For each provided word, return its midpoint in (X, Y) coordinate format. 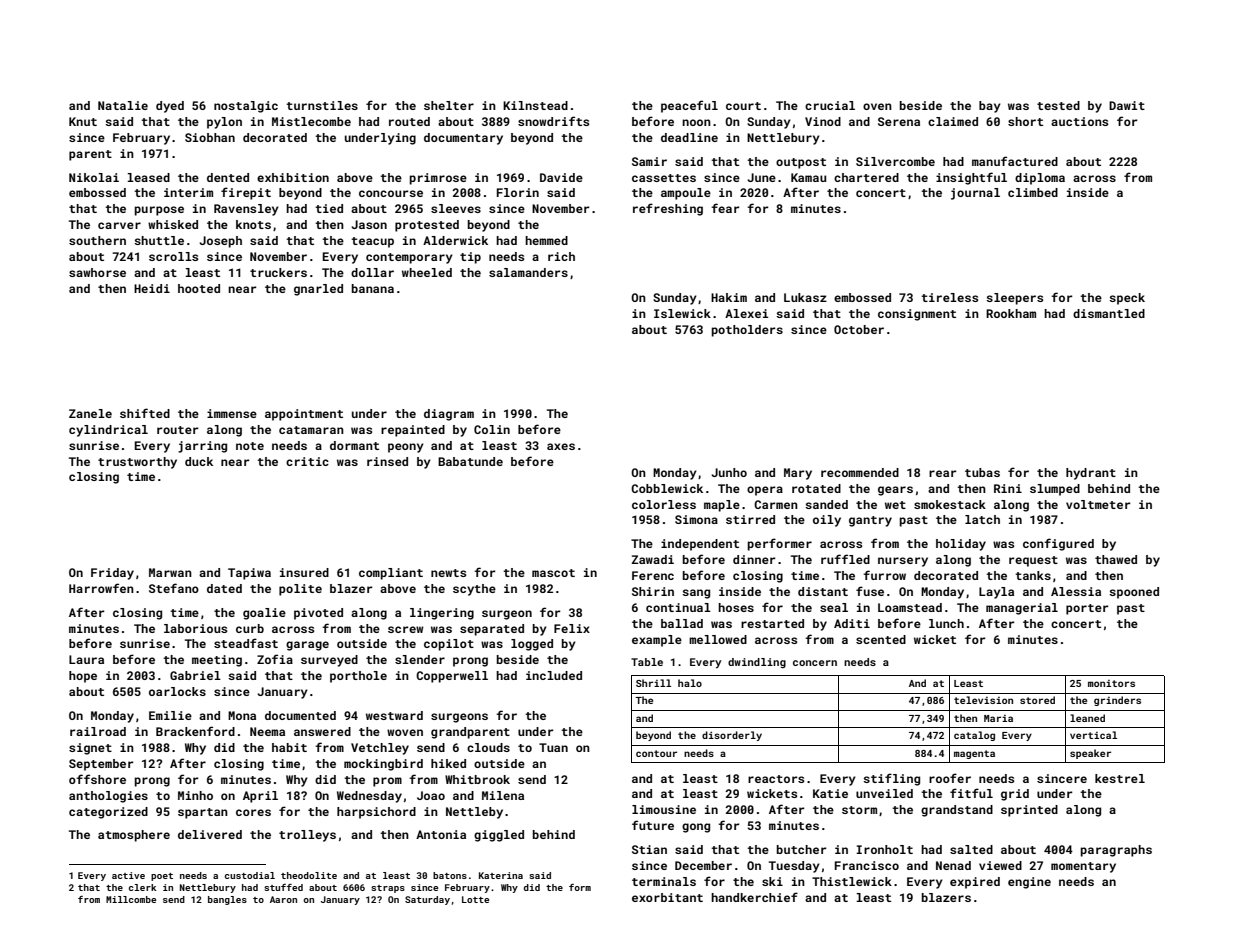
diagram (449, 415)
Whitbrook (477, 779)
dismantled (1109, 313)
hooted (199, 288)
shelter (449, 105)
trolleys (307, 836)
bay (990, 107)
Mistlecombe (311, 121)
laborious (195, 628)
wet (895, 505)
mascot (553, 573)
